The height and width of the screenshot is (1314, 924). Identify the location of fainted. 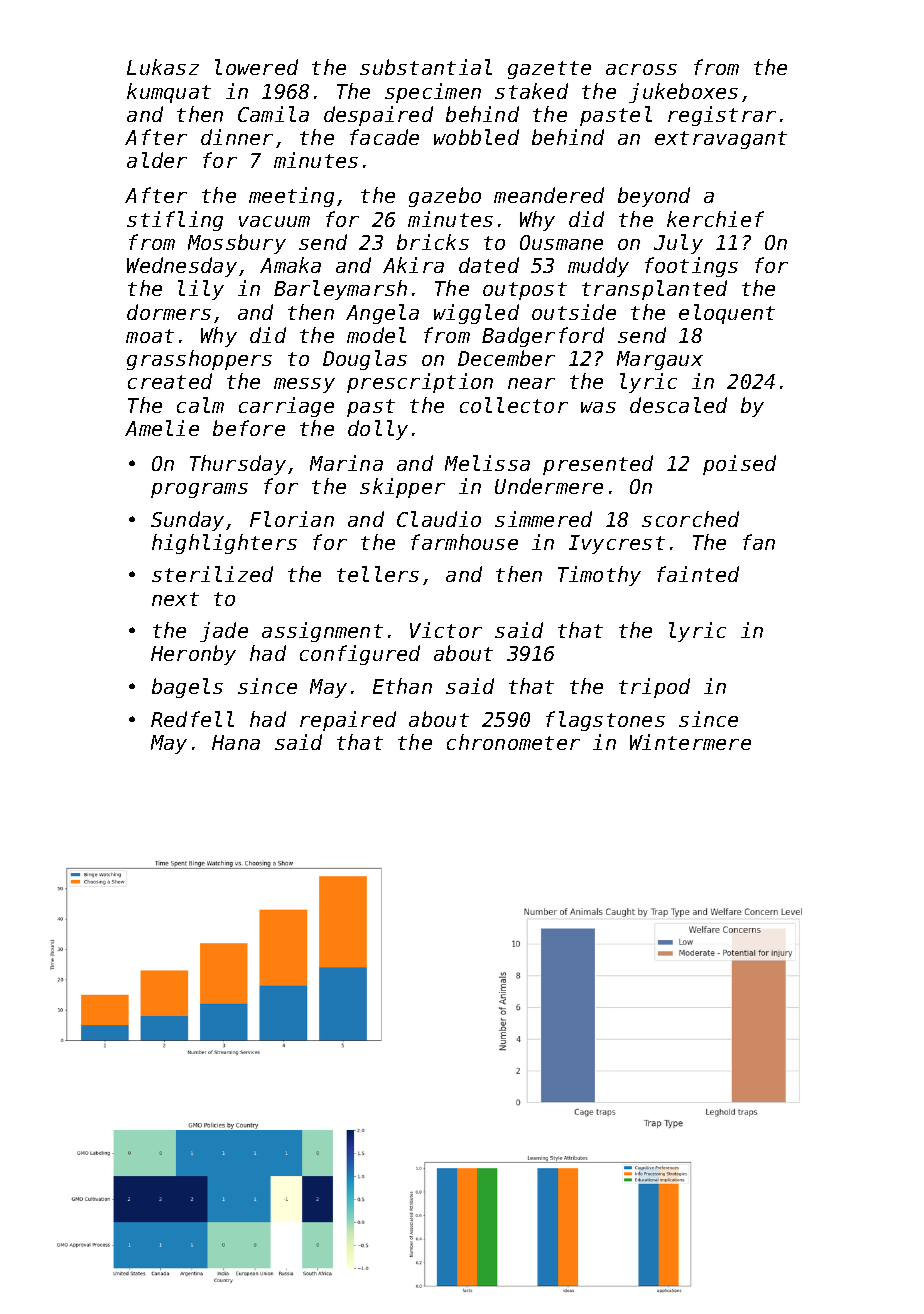
(698, 574).
